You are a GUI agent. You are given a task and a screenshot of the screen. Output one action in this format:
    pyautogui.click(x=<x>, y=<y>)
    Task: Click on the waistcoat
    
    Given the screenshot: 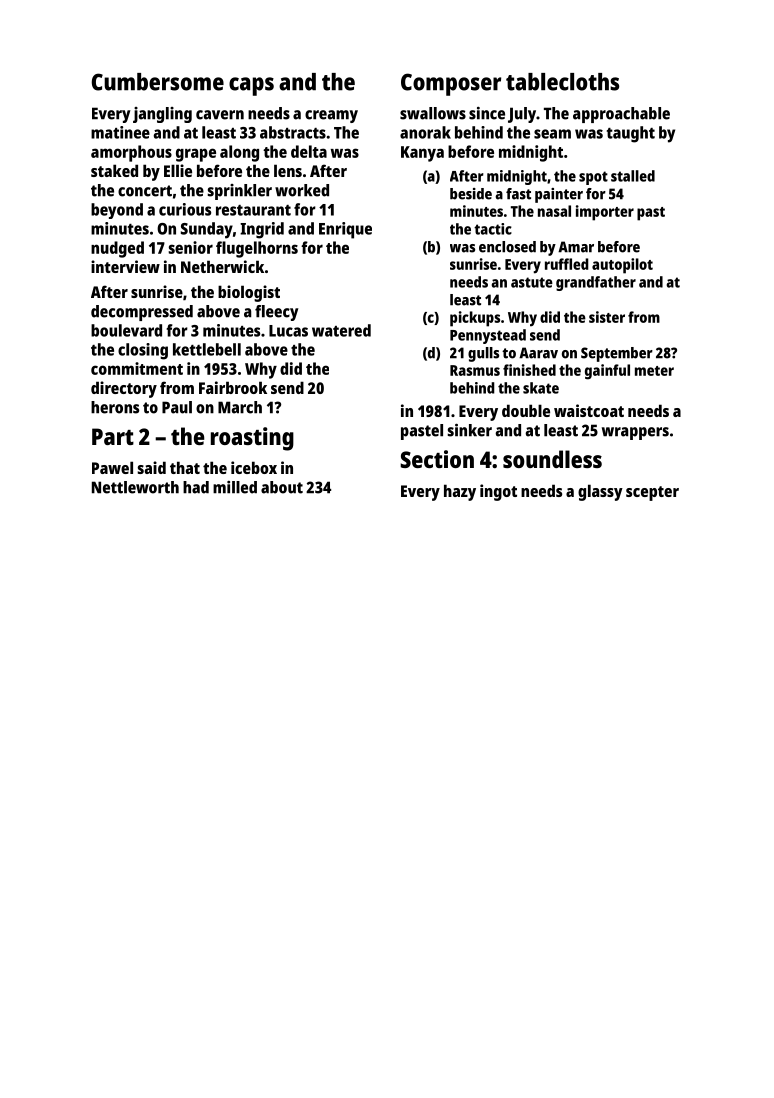 What is the action you would take?
    pyautogui.click(x=589, y=410)
